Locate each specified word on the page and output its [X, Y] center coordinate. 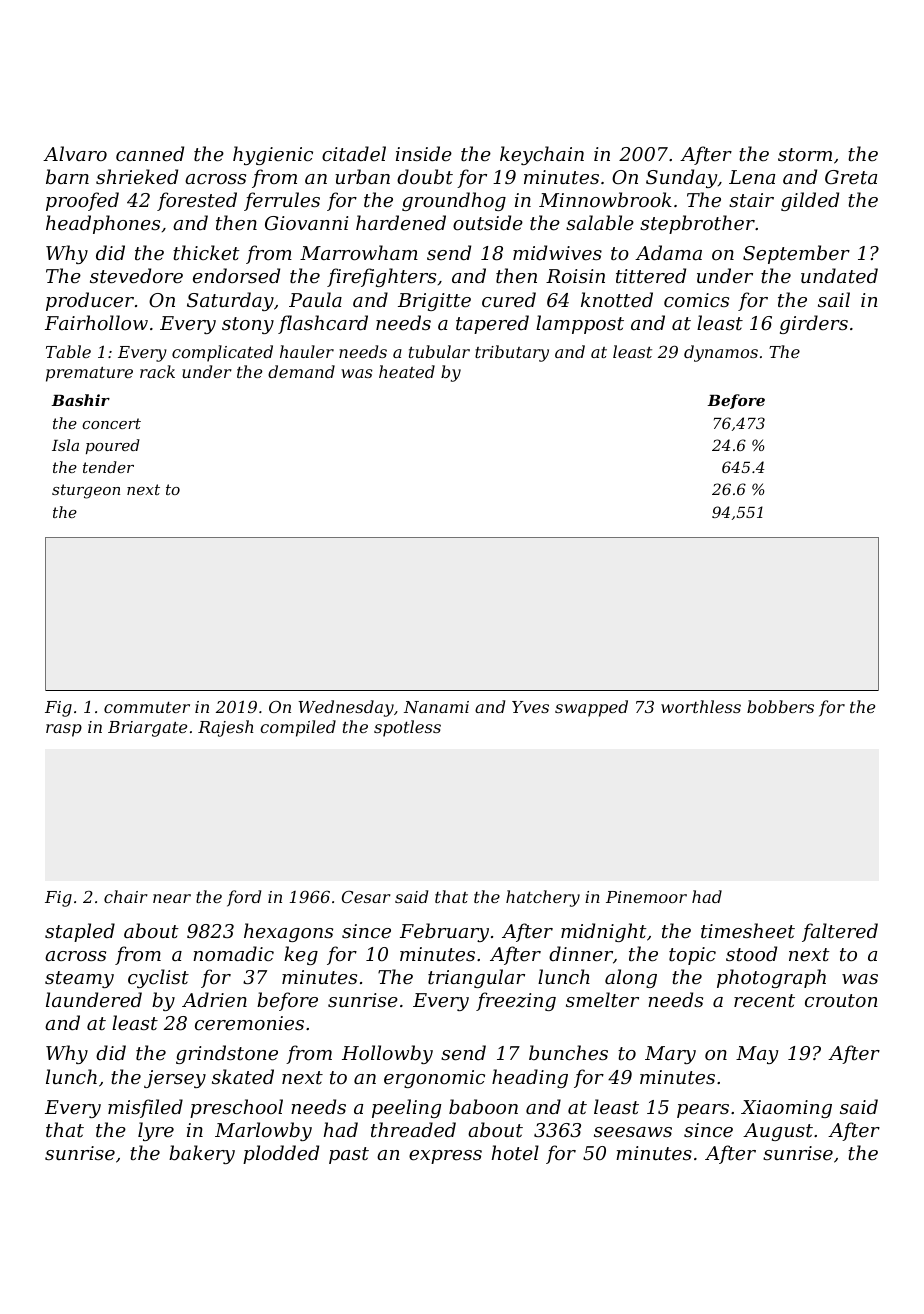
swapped [591, 708]
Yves [530, 707]
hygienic [273, 155]
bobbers [780, 706]
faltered [840, 932]
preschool [236, 1108]
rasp [64, 730]
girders [814, 324]
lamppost [580, 324]
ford [244, 898]
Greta [851, 177]
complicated [222, 353]
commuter [147, 707]
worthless [701, 706]
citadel [354, 153]
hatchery [543, 898]
